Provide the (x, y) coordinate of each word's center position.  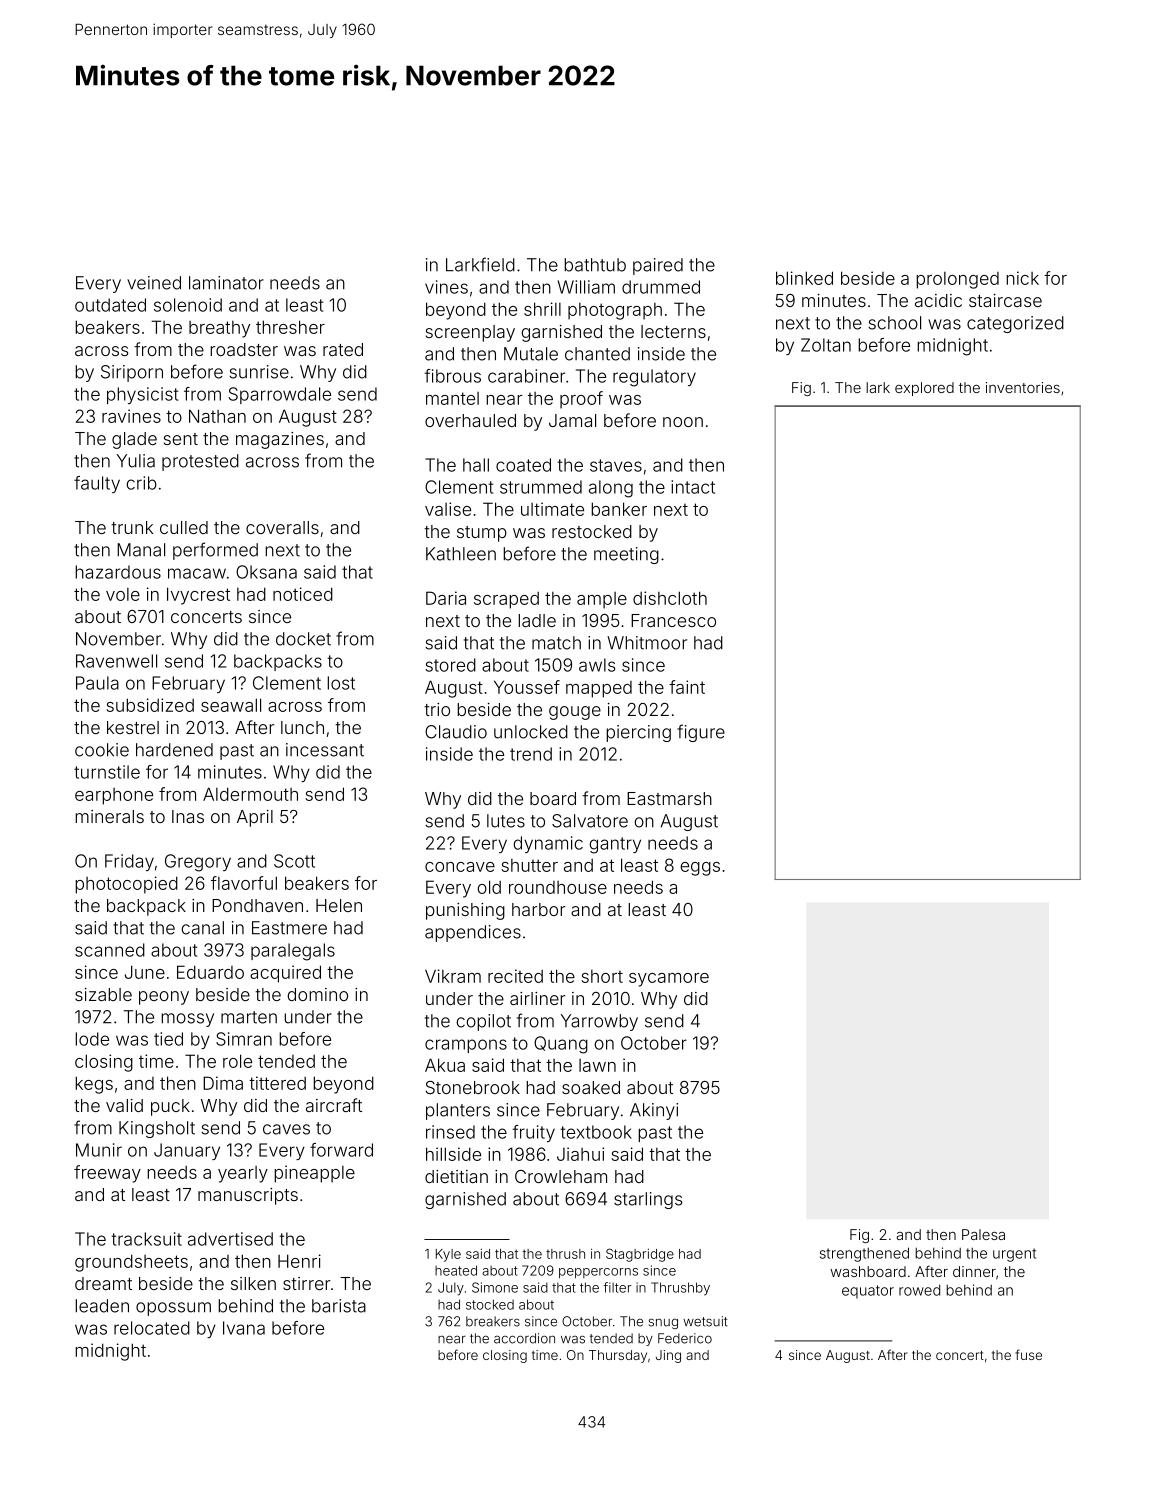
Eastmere (289, 928)
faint (687, 687)
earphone (114, 796)
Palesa (983, 1234)
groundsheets (131, 1263)
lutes (506, 821)
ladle (537, 620)
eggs (700, 869)
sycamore (669, 980)
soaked (591, 1087)
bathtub (595, 265)
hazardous (118, 572)
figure (701, 733)
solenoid (188, 305)
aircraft (334, 1105)
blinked (804, 278)
